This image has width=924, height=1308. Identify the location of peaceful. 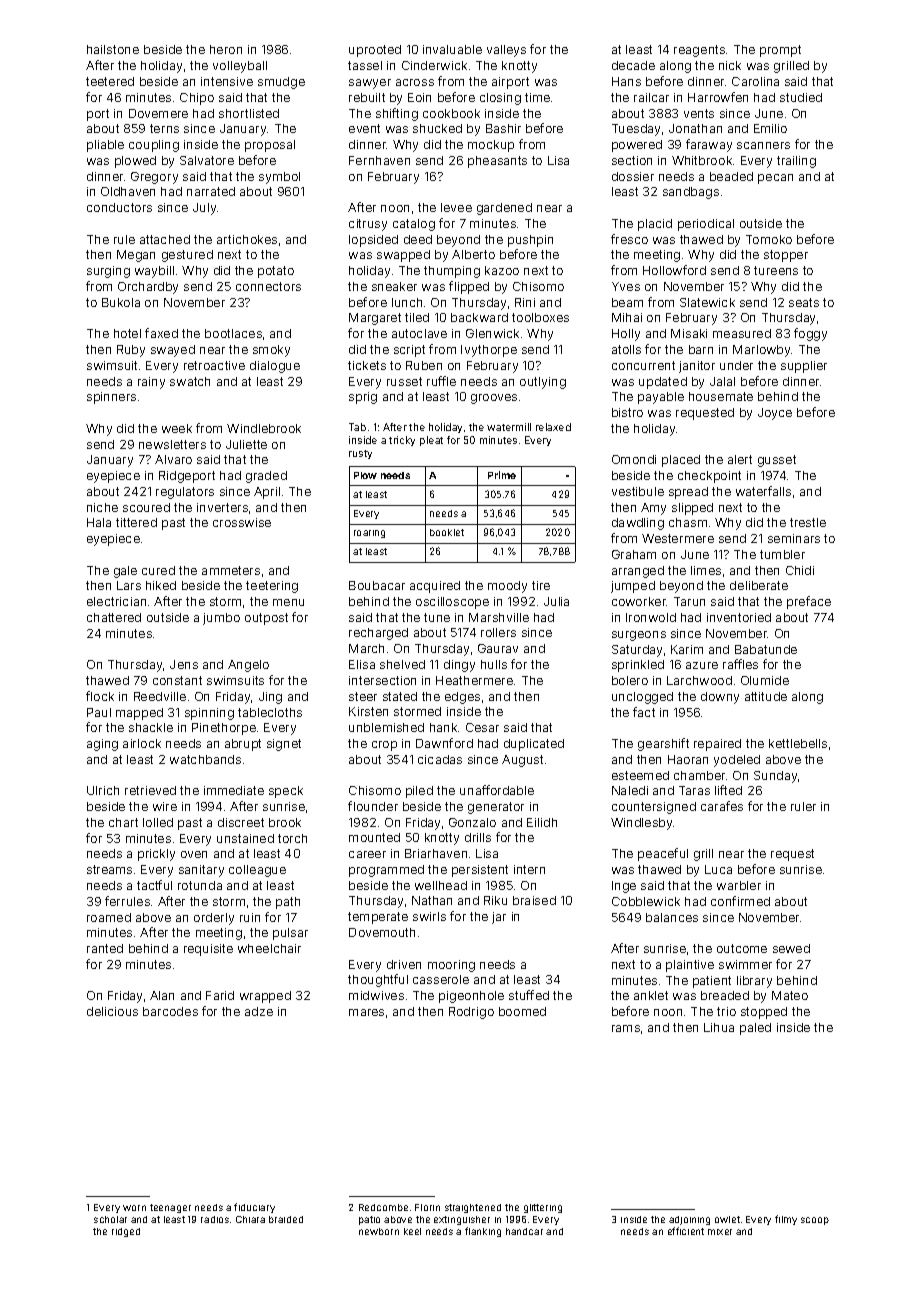
(663, 854).
